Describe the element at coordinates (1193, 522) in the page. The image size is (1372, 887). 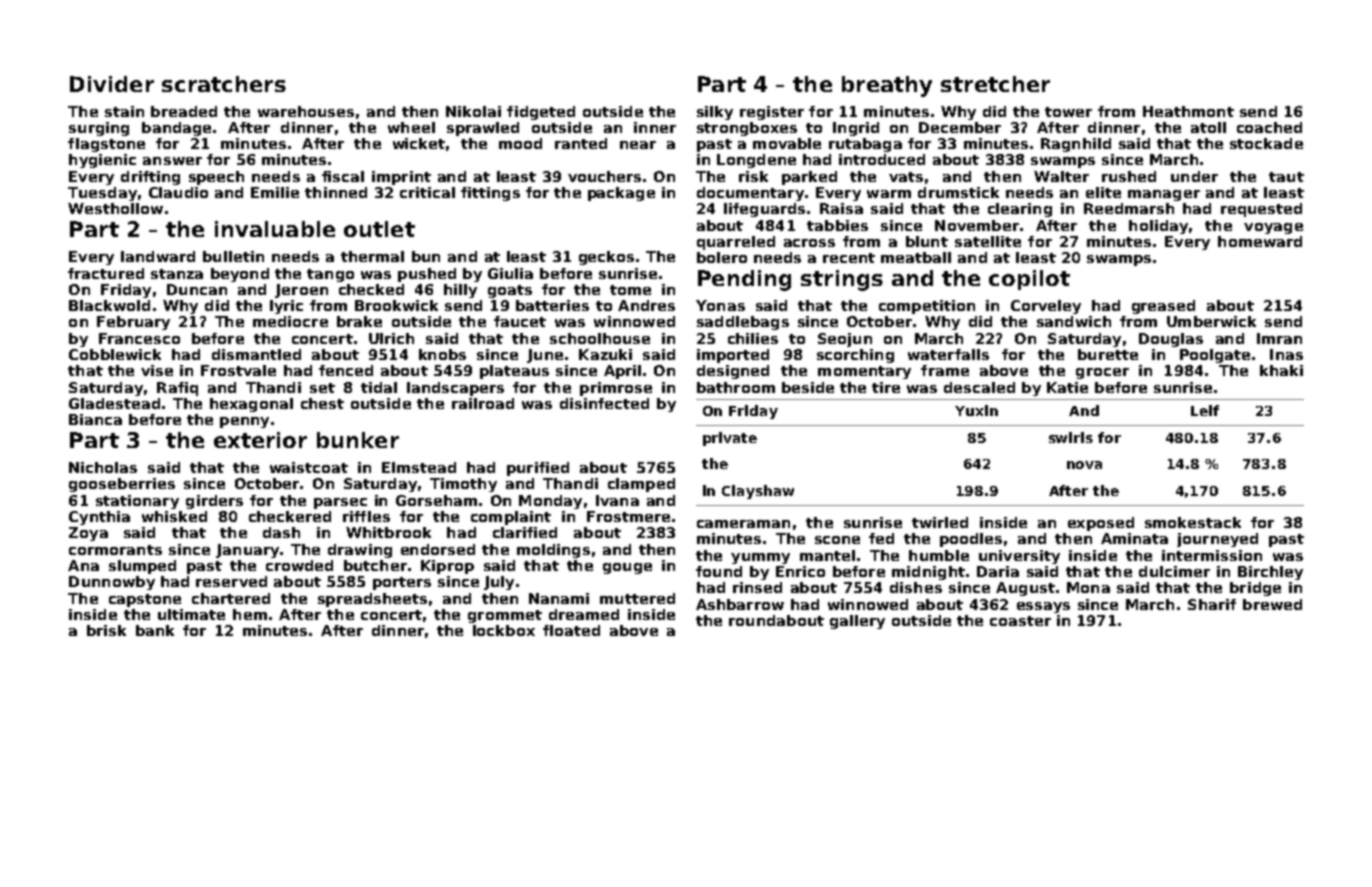
I see `smokestack` at that location.
